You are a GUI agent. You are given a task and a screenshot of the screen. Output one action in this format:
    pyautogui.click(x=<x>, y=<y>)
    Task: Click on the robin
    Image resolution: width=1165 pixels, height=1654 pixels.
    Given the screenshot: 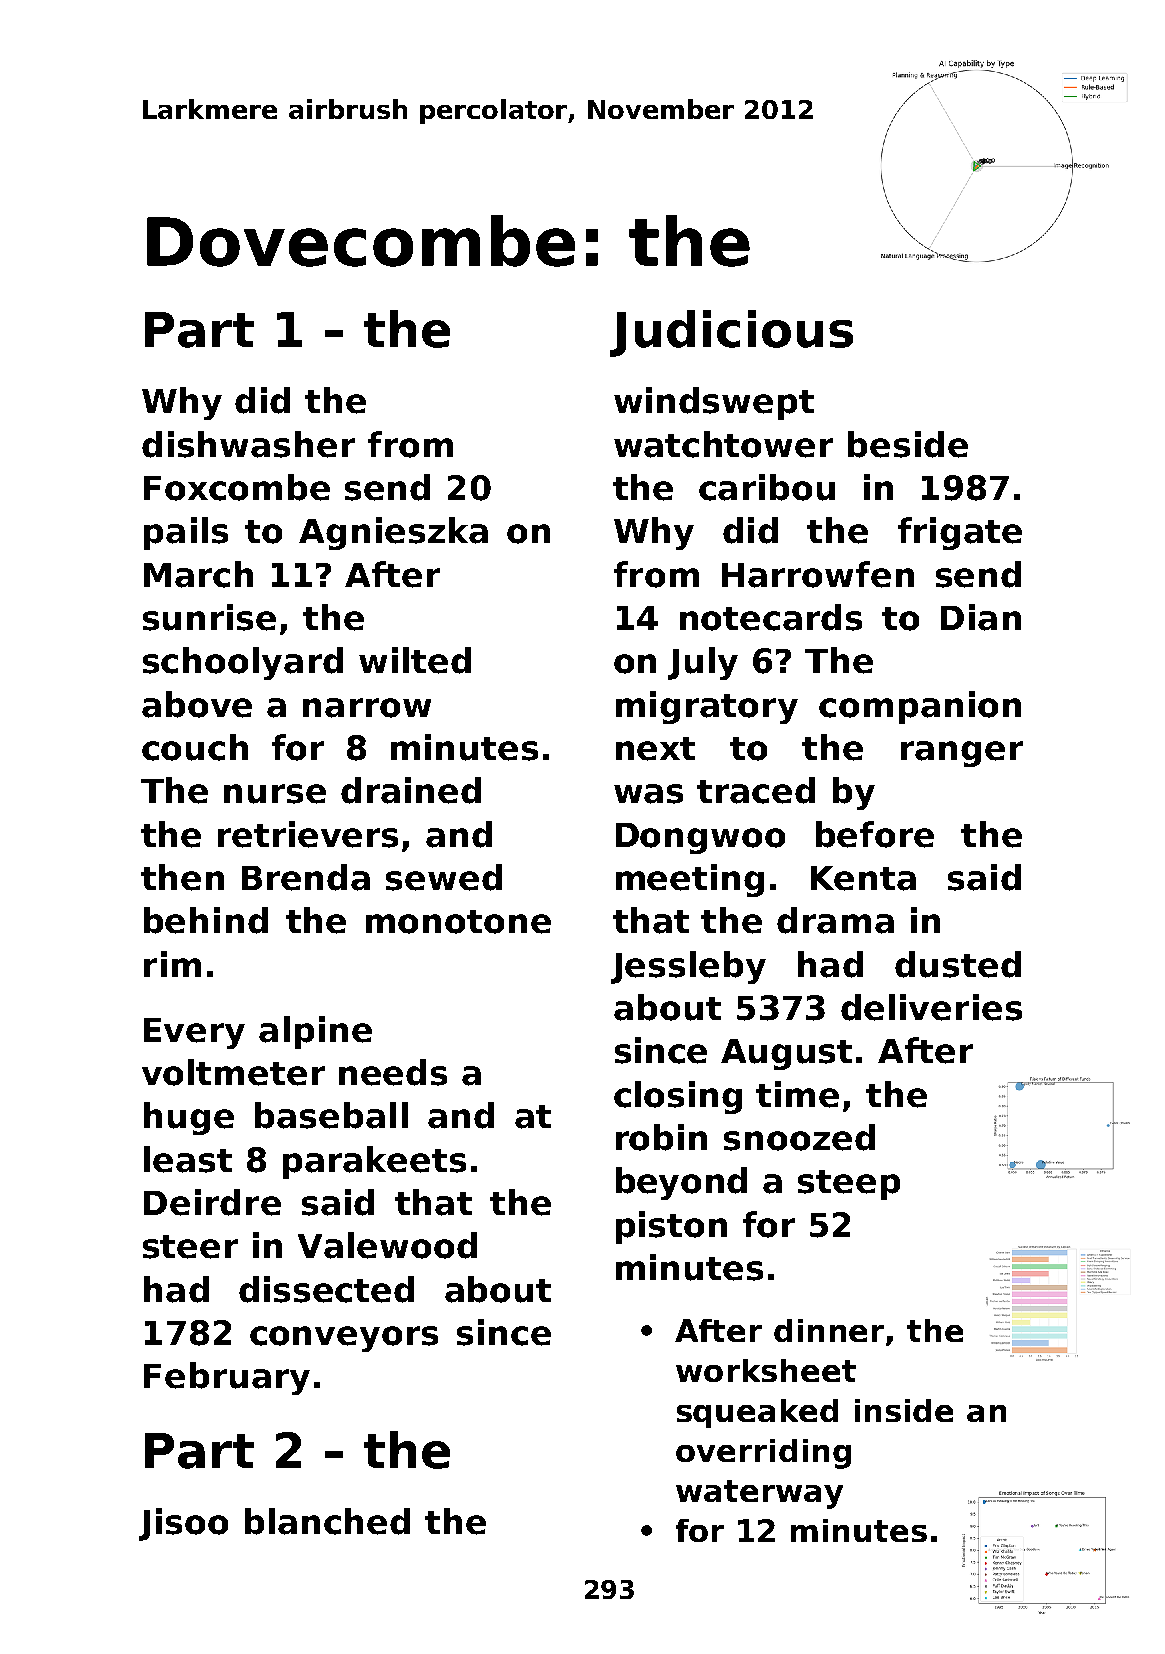 What is the action you would take?
    pyautogui.click(x=661, y=1137)
